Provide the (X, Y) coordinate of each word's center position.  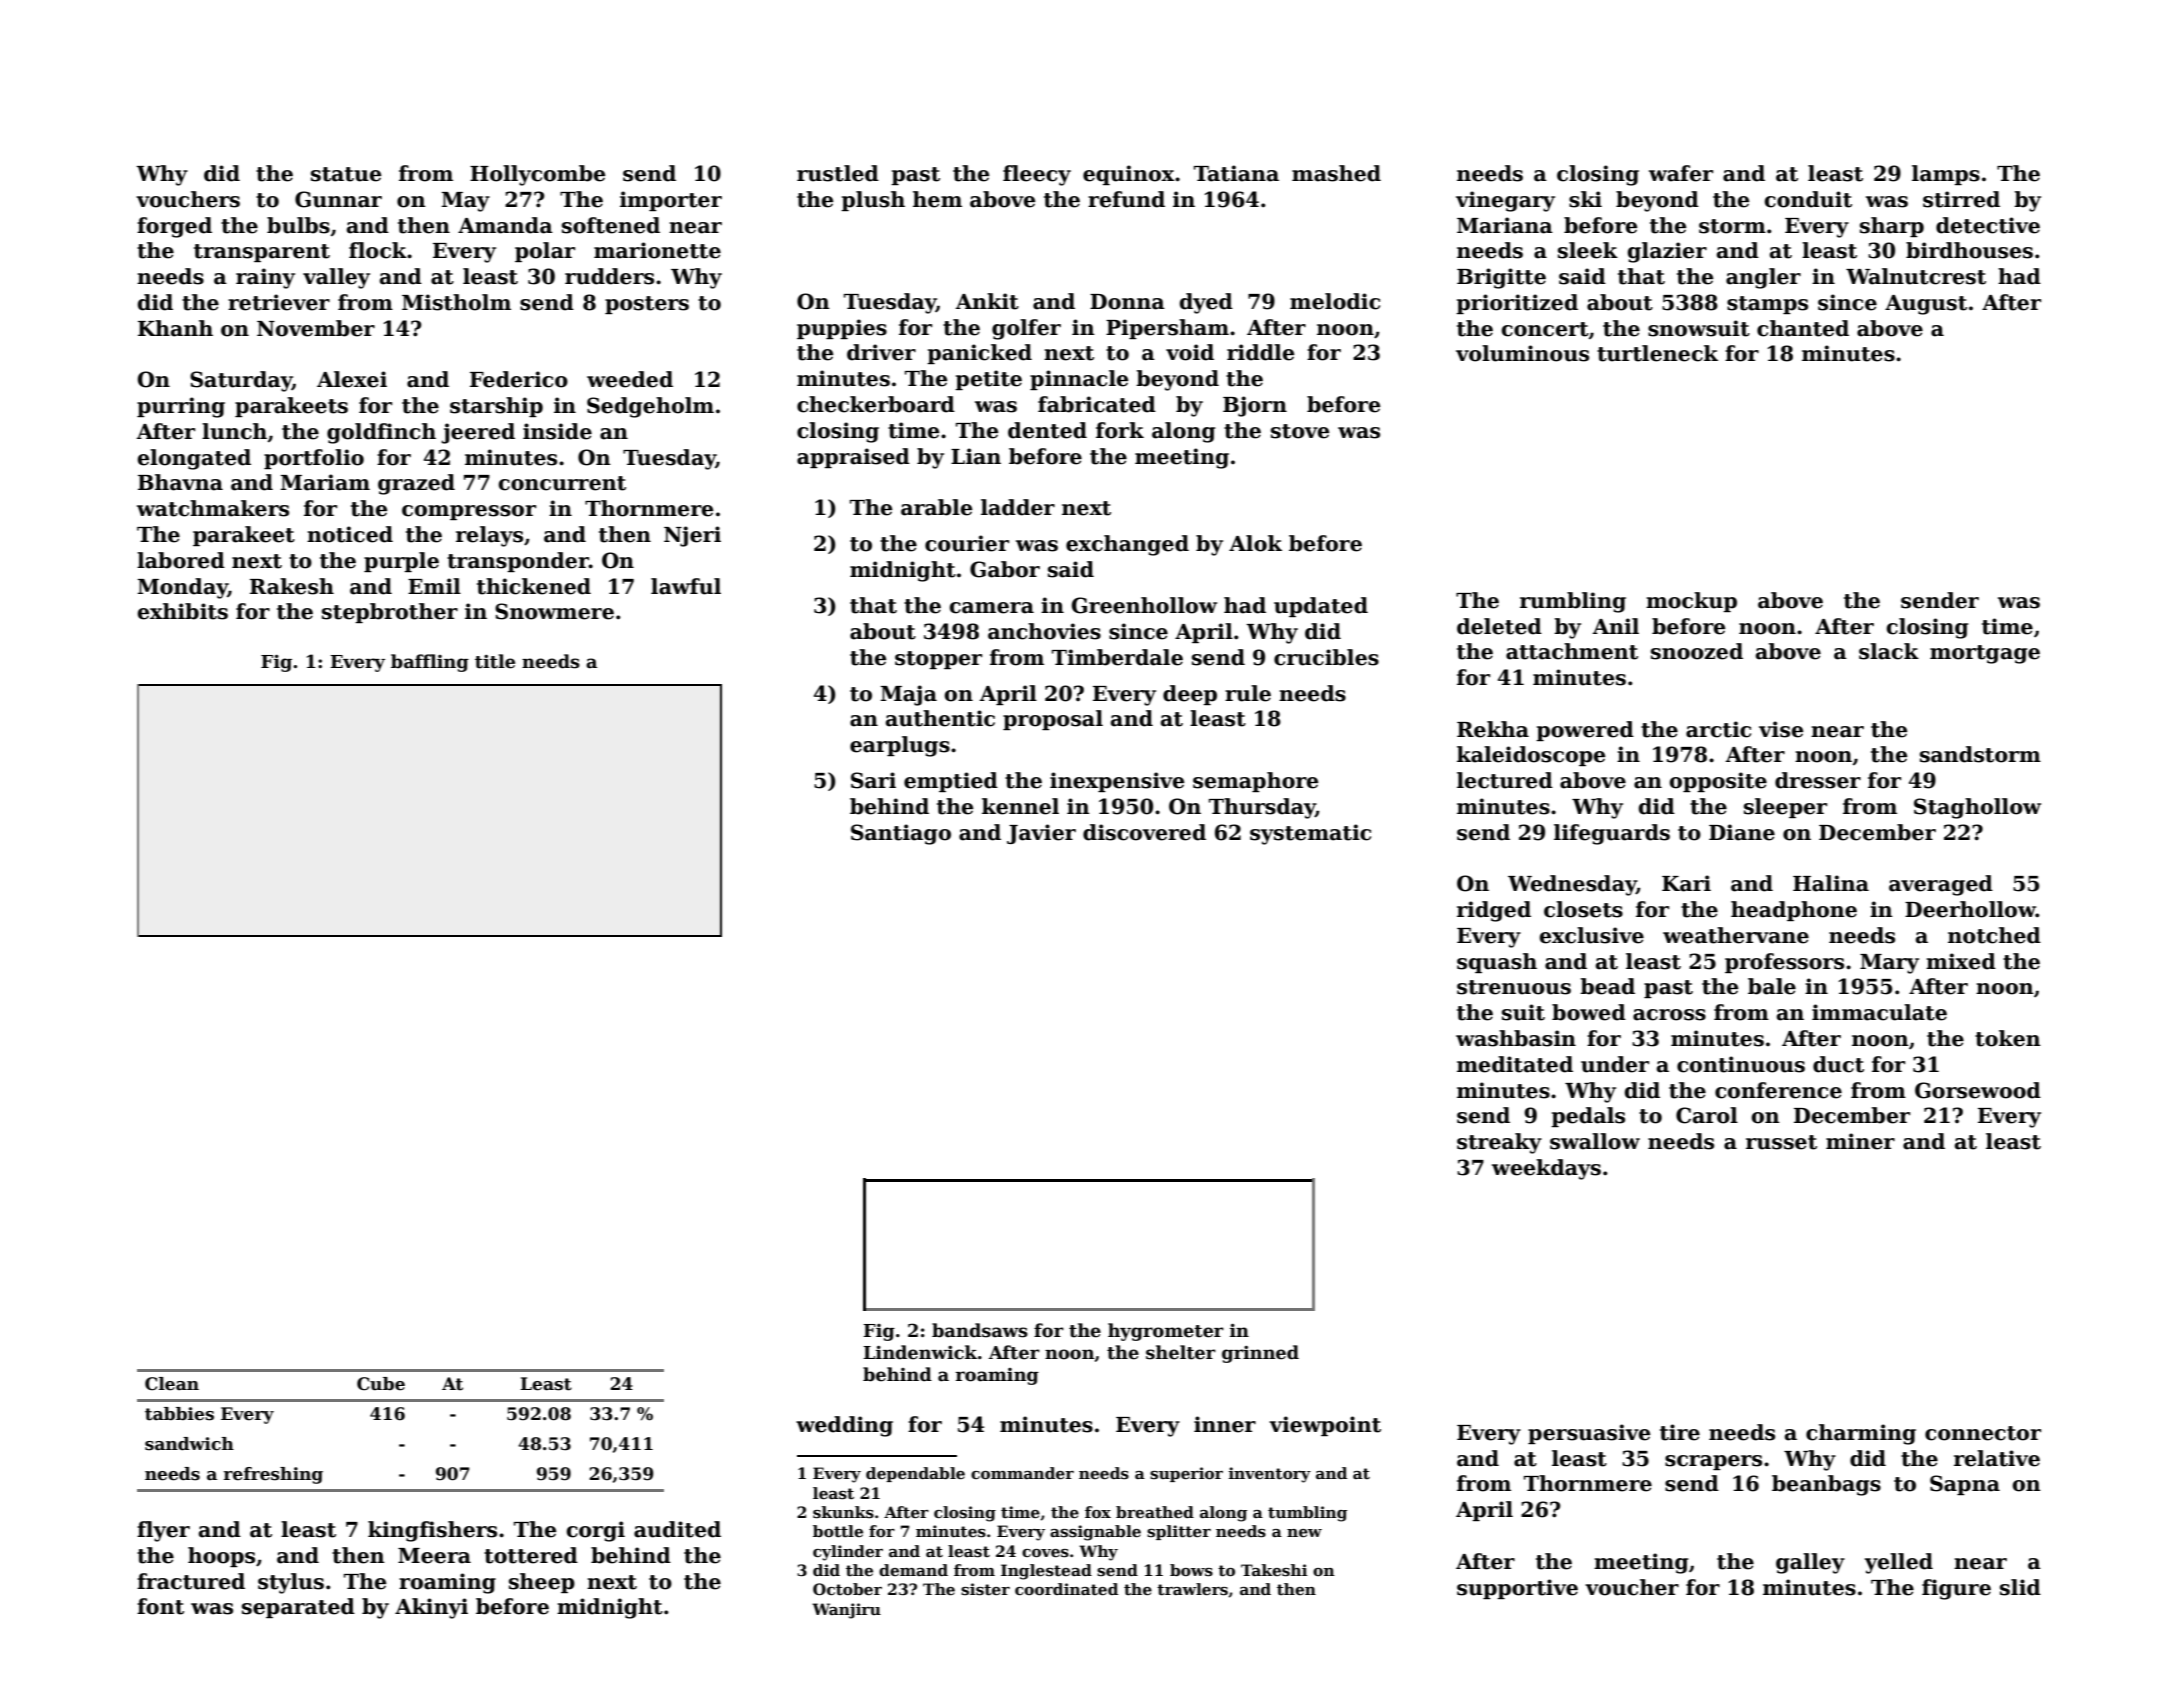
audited (677, 1529)
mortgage (1985, 654)
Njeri (692, 536)
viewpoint (1325, 1426)
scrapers (1713, 1462)
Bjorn (1255, 406)
